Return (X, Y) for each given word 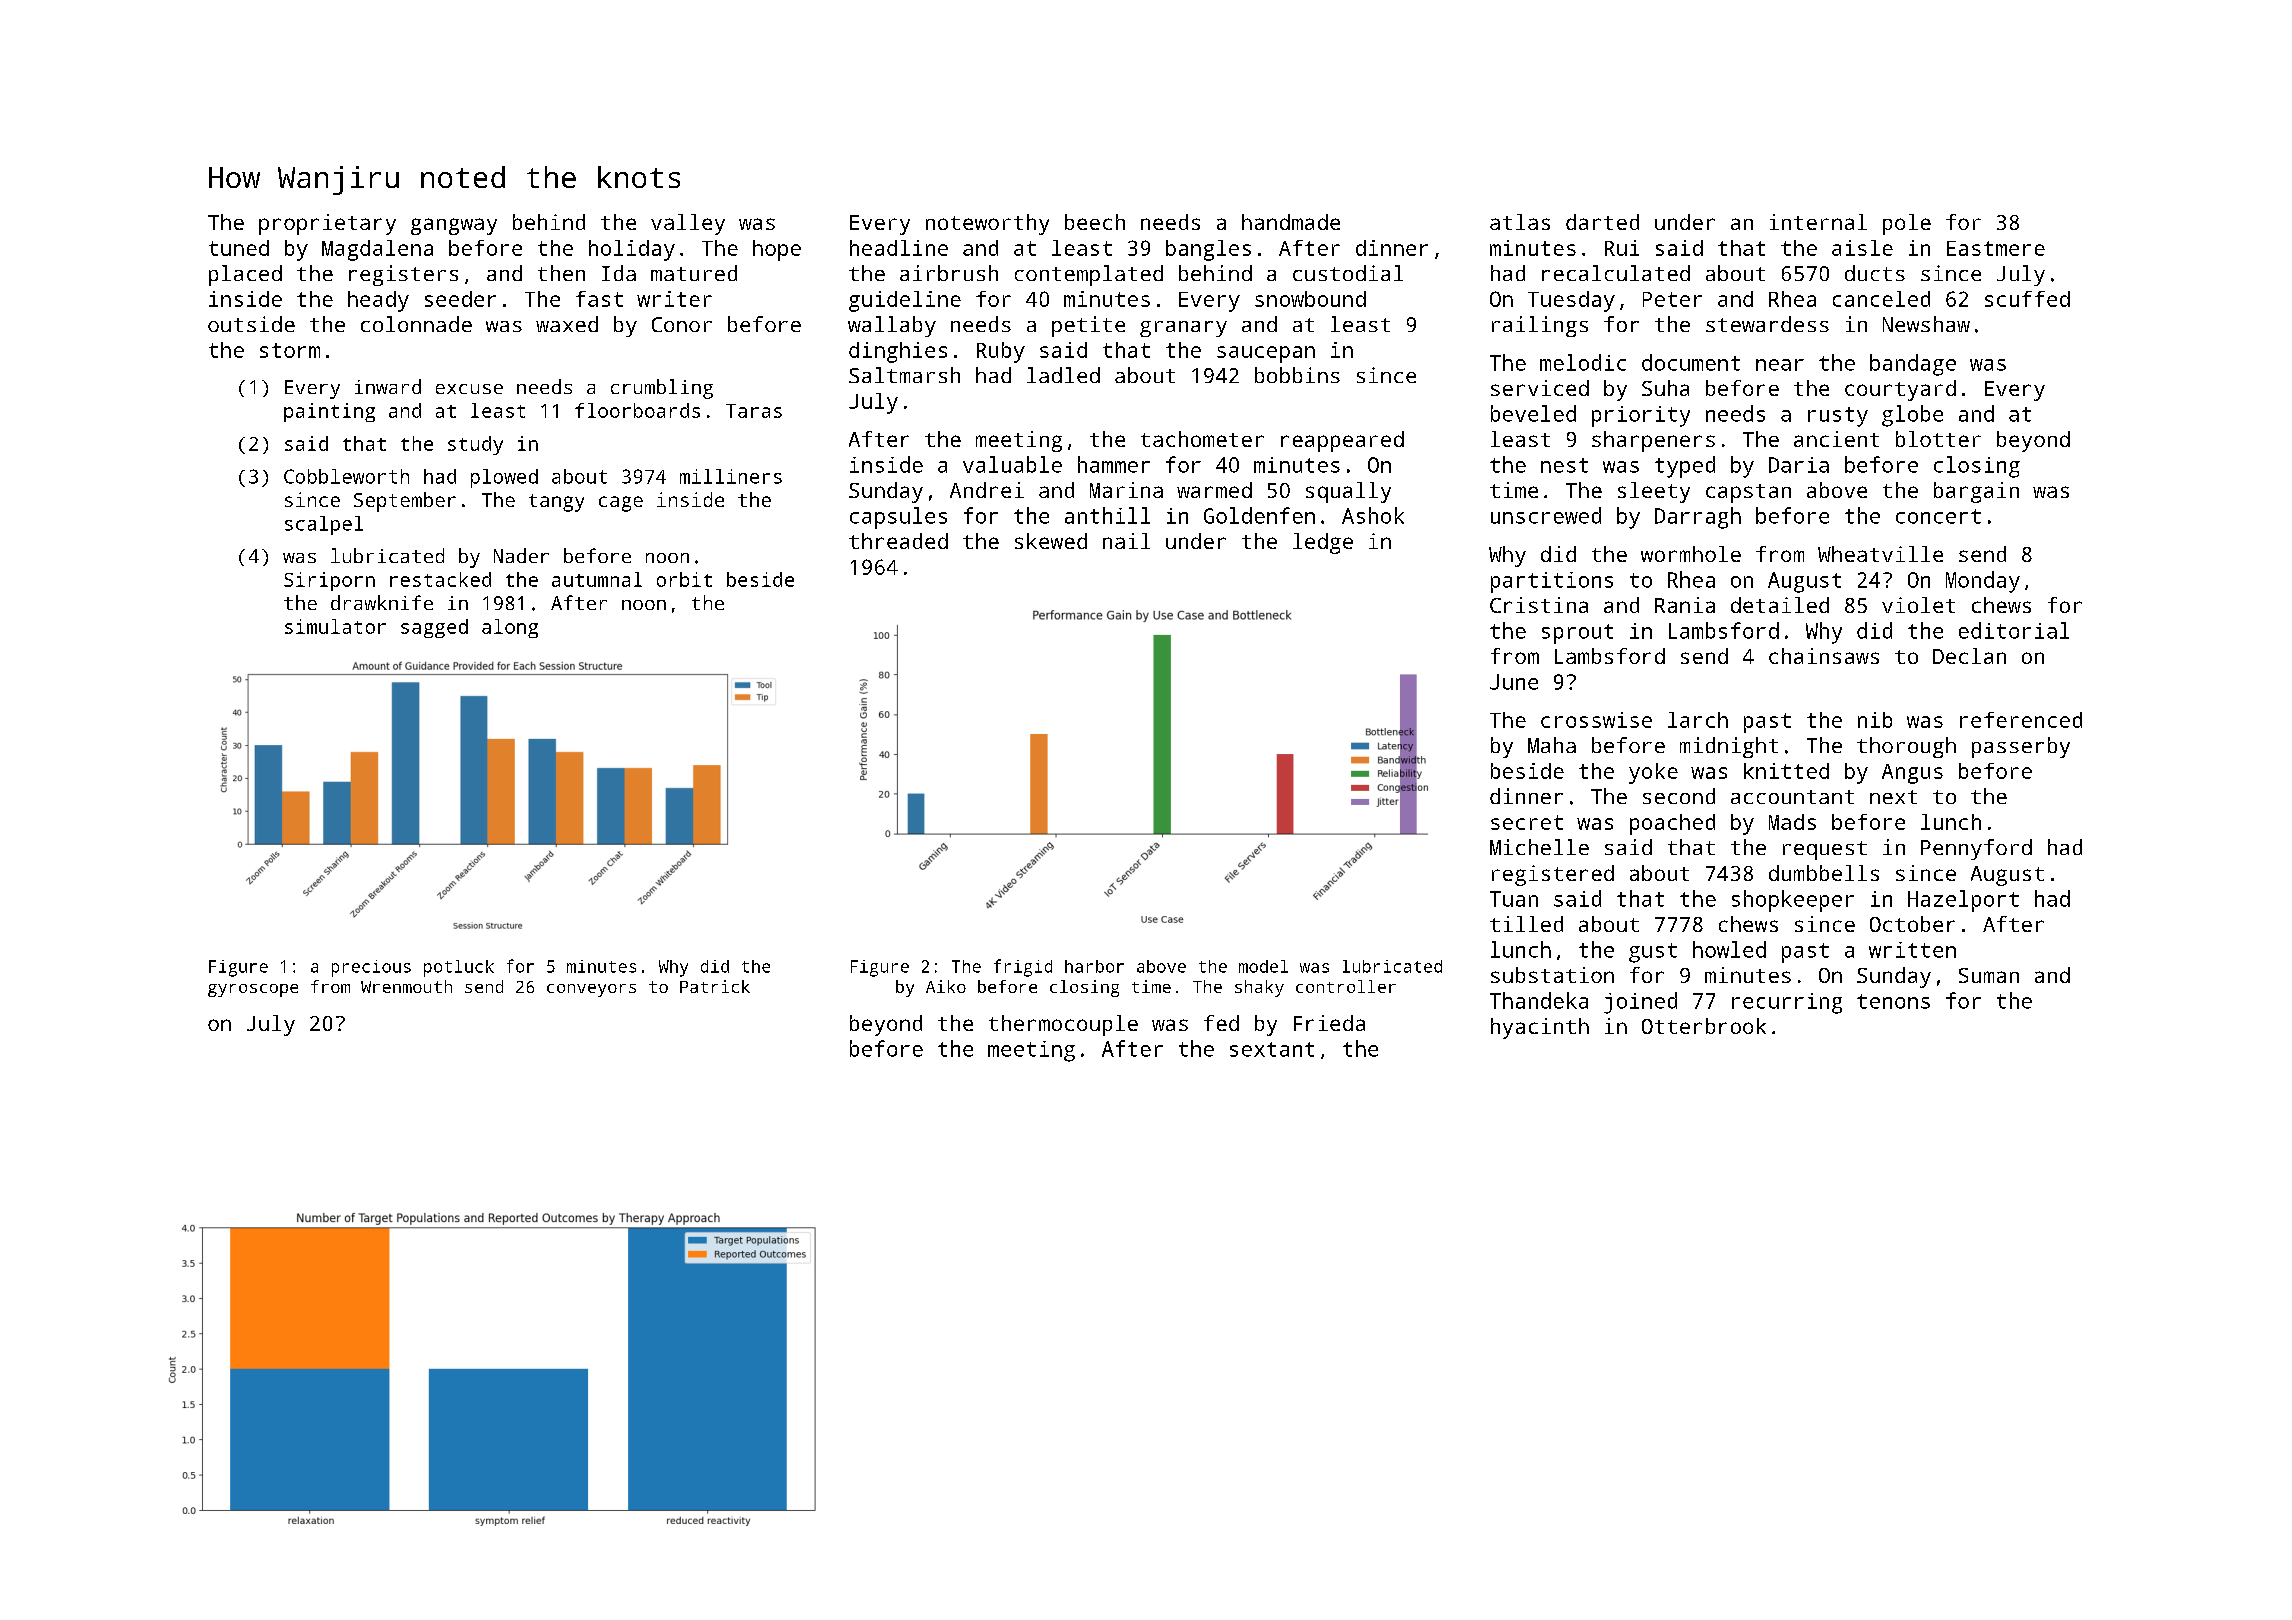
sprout (1577, 634)
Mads (1792, 822)
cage (621, 504)
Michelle (1539, 847)
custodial (1348, 273)
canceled (1881, 299)
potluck (459, 968)
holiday (632, 250)
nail (1126, 541)
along (510, 628)
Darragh (1698, 518)
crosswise (1596, 720)
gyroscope (253, 990)
